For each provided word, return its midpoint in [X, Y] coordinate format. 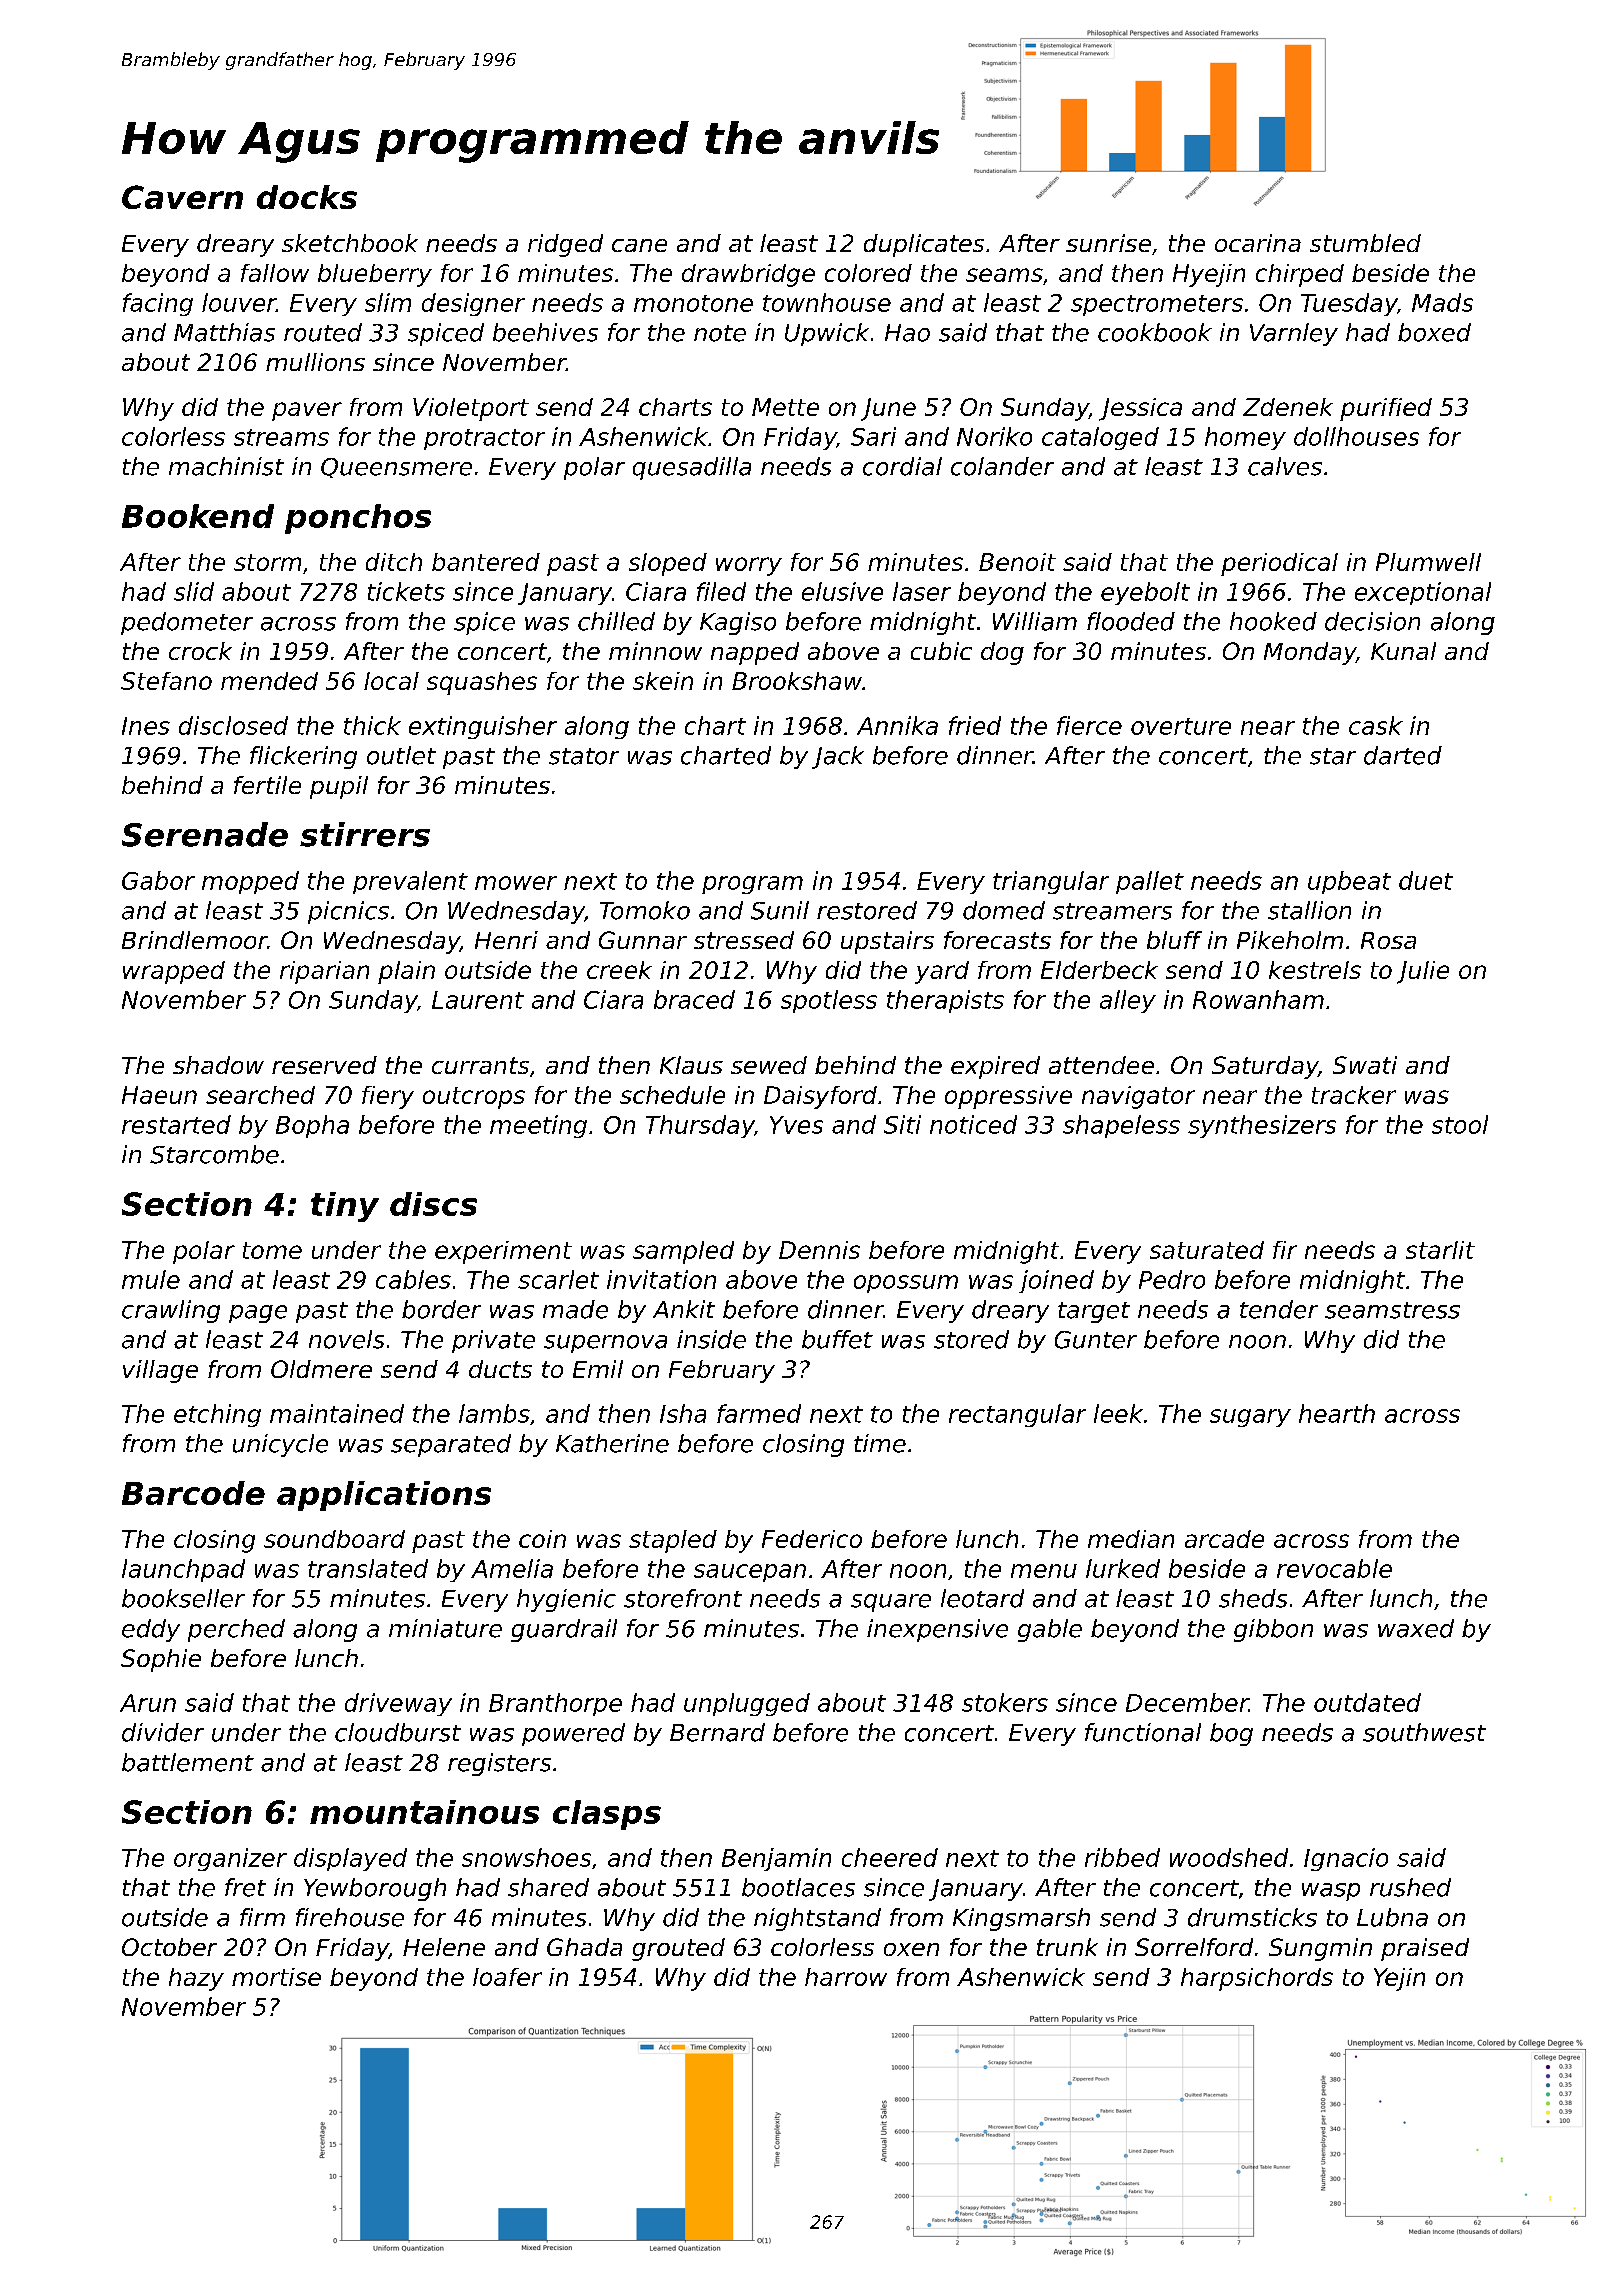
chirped [1300, 275]
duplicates [924, 245]
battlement [188, 1762]
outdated [1367, 1702]
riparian [324, 972]
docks [307, 197]
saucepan [750, 1573]
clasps [607, 1815]
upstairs [887, 942]
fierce [1089, 725]
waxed [1416, 1628]
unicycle [280, 1445]
